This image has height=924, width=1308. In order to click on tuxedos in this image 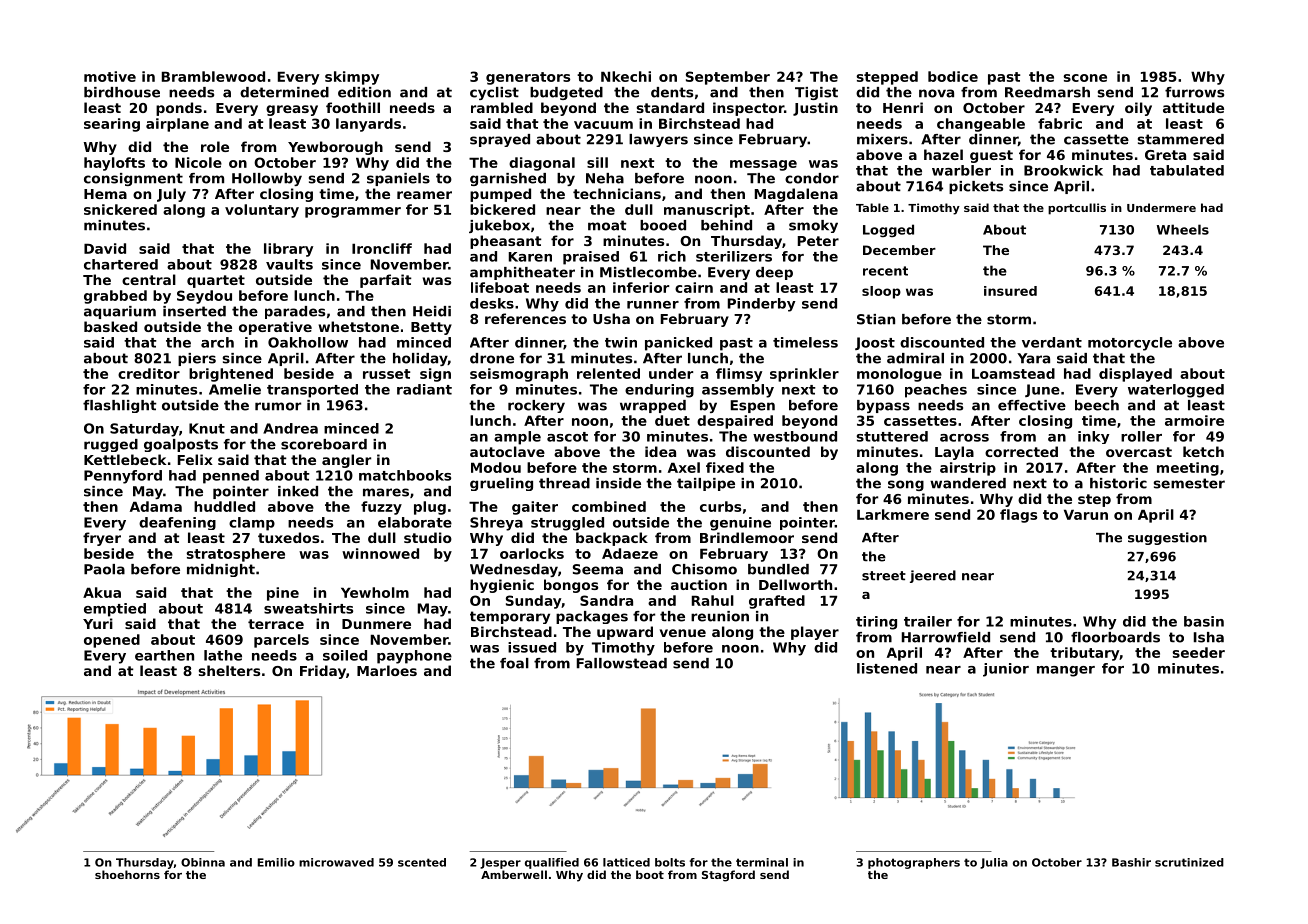, I will do `click(288, 537)`.
